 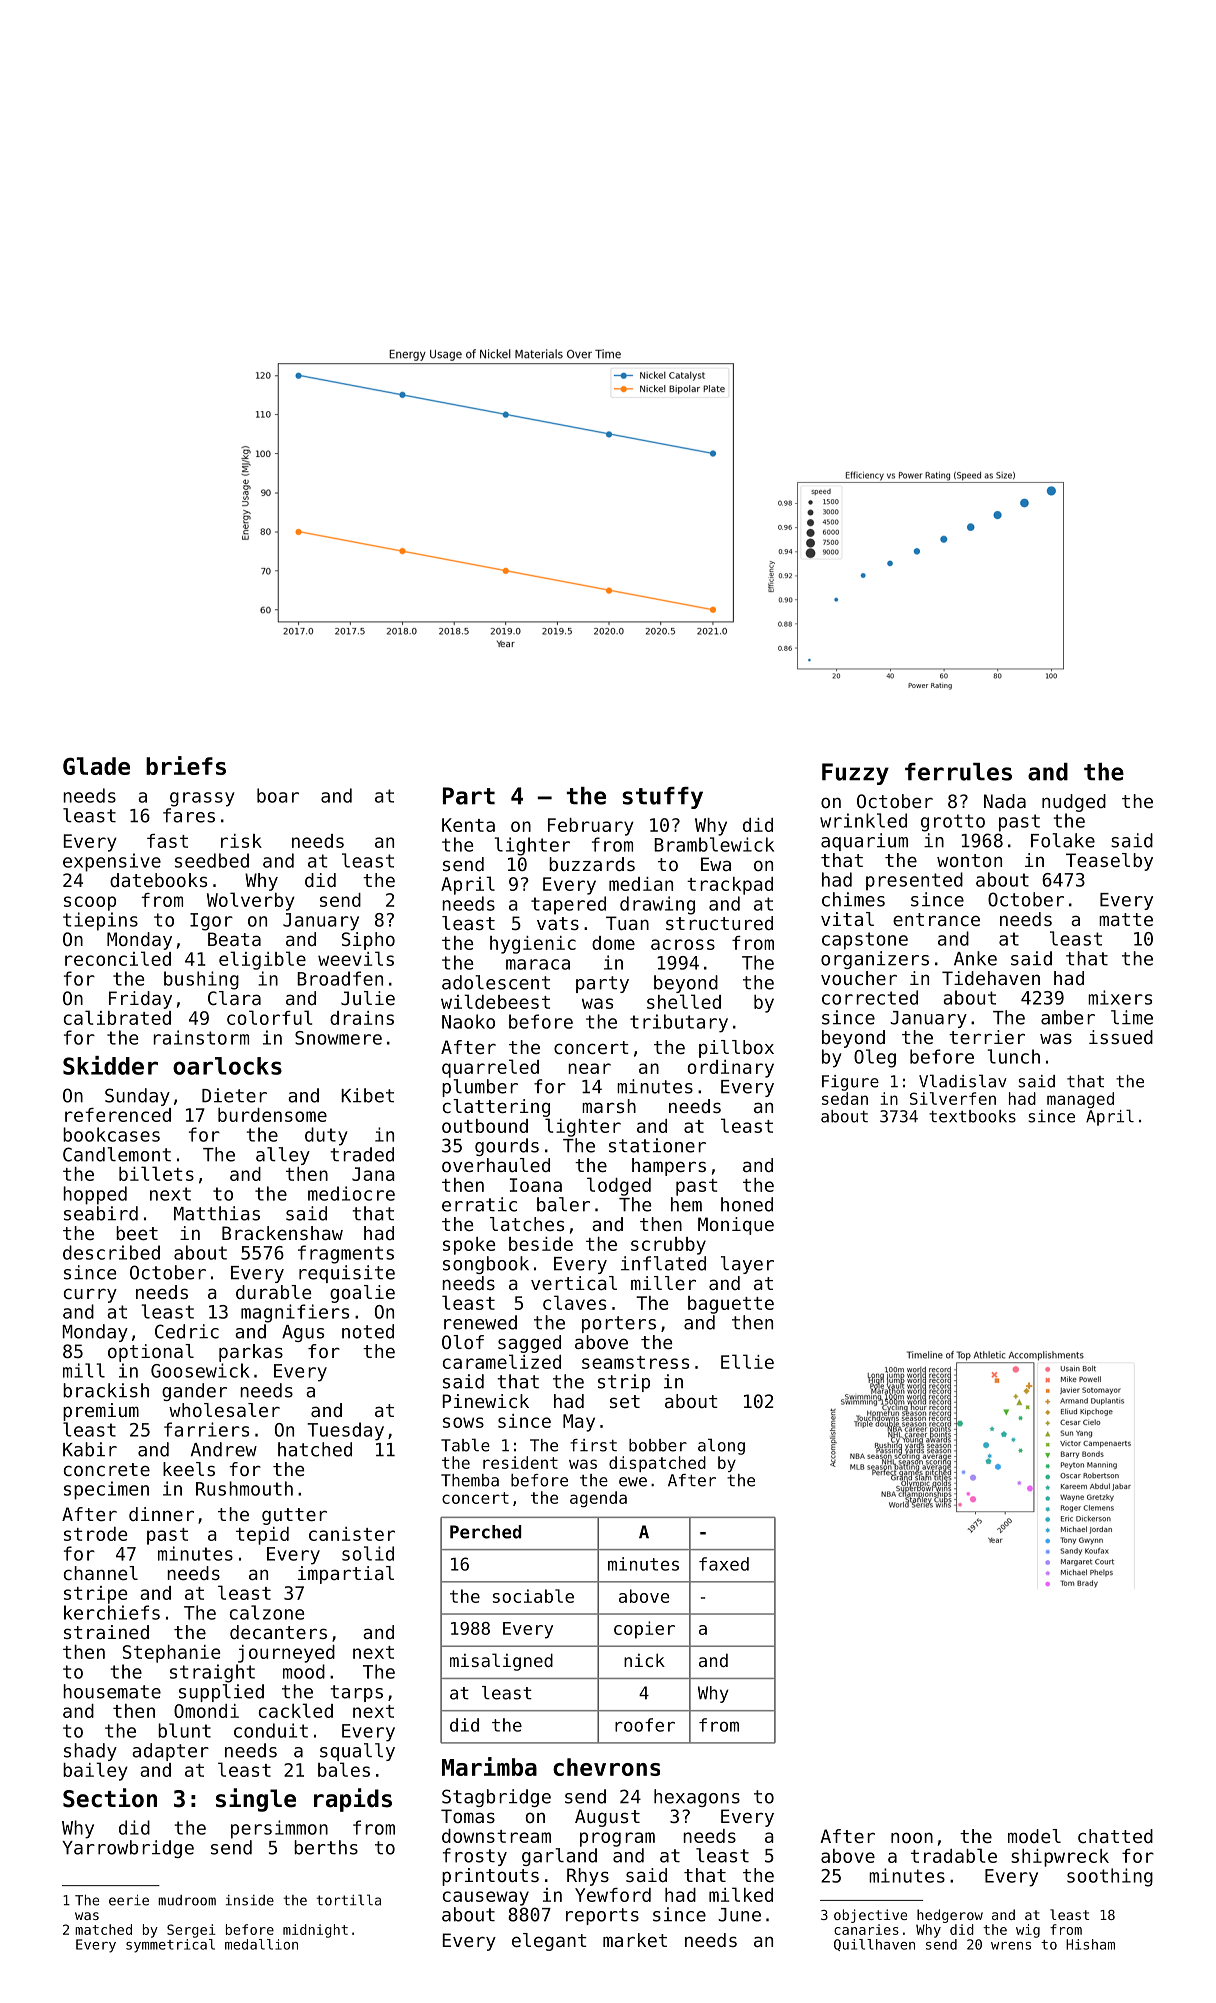 I want to click on Beata, so click(x=234, y=939).
